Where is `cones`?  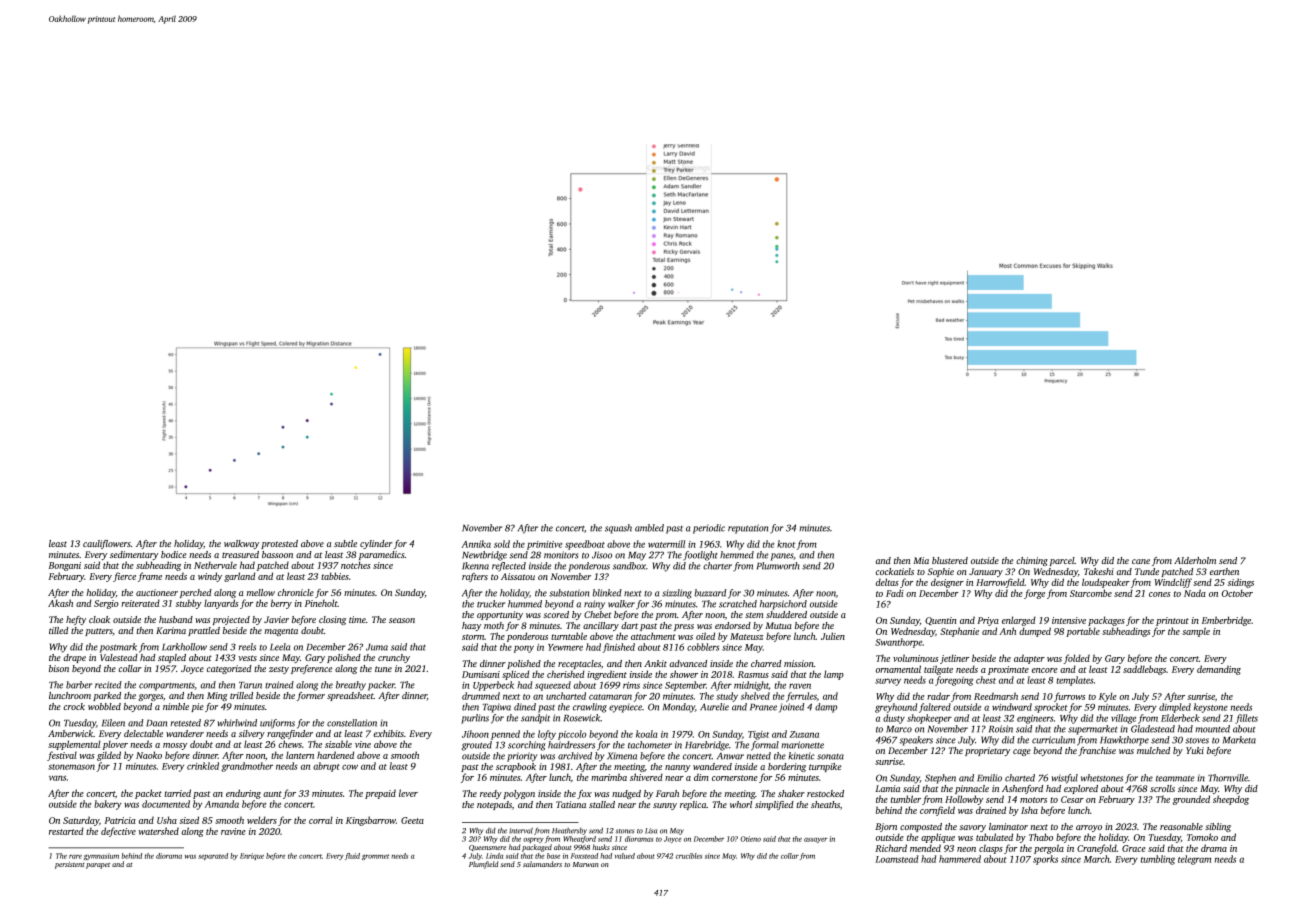
cones is located at coordinates (1159, 594).
